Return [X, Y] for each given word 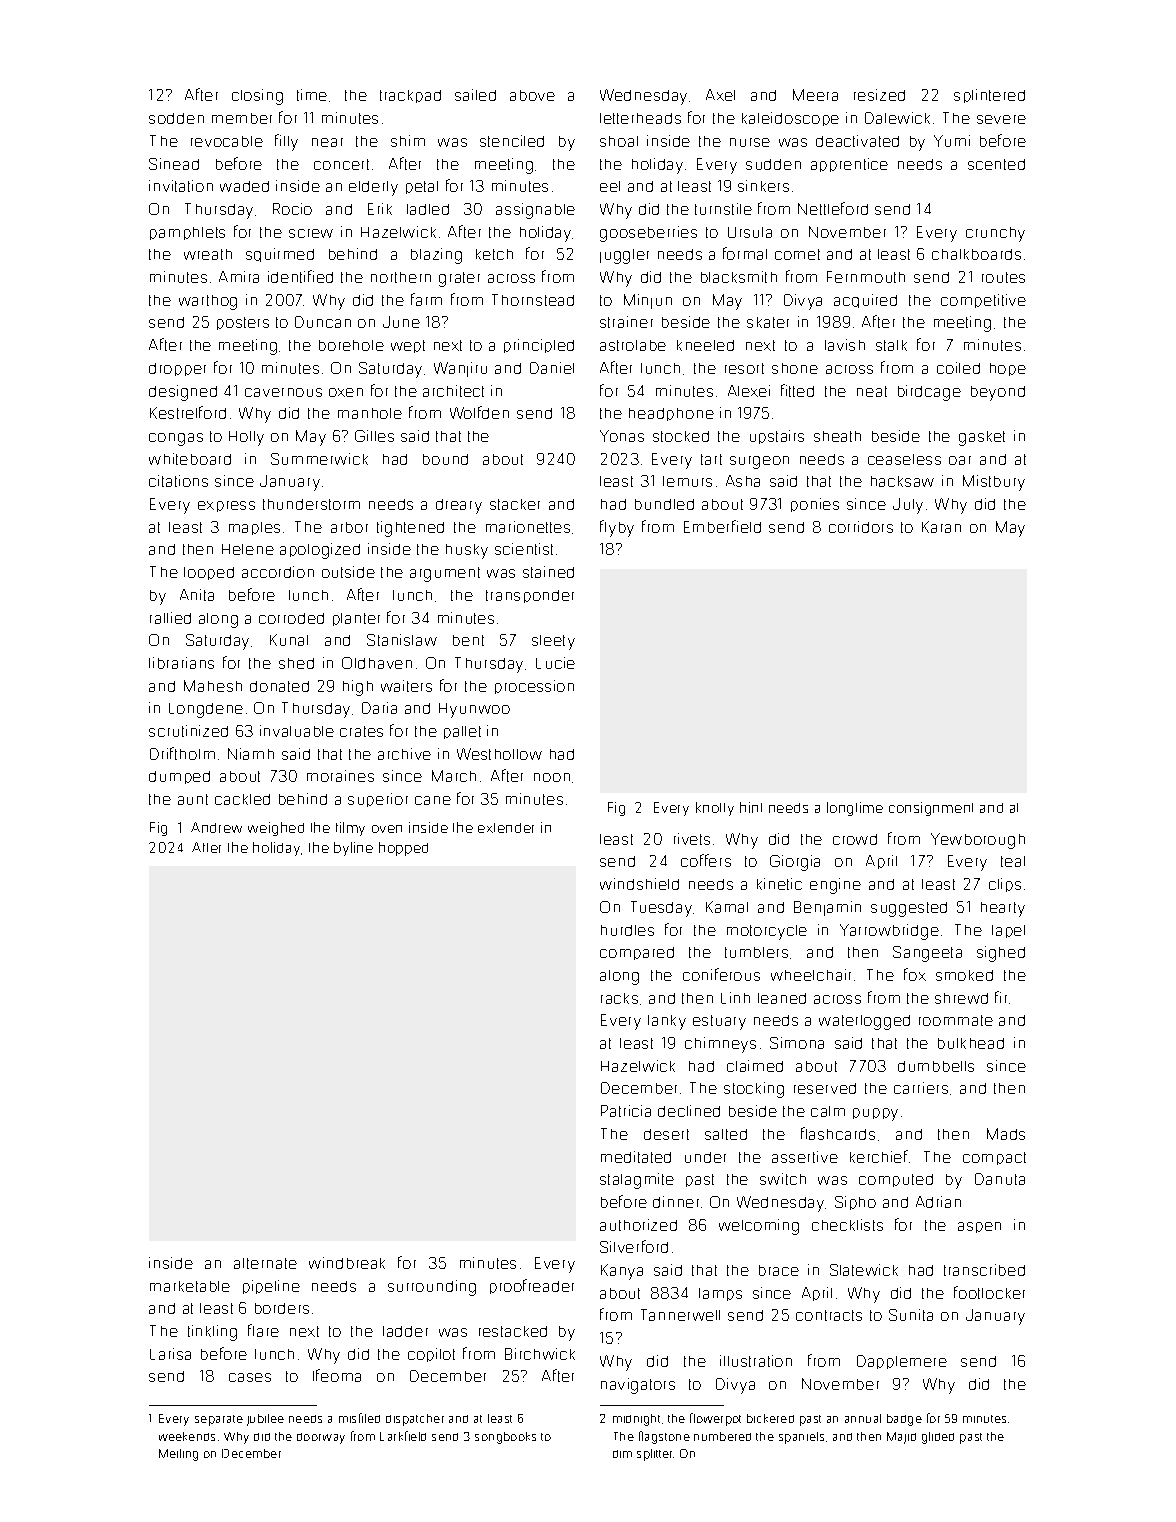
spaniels [801, 1438]
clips [1005, 885]
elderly [373, 188]
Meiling [178, 1455]
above [532, 95]
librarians [181, 663]
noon [552, 777]
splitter [655, 1455]
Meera [815, 95]
